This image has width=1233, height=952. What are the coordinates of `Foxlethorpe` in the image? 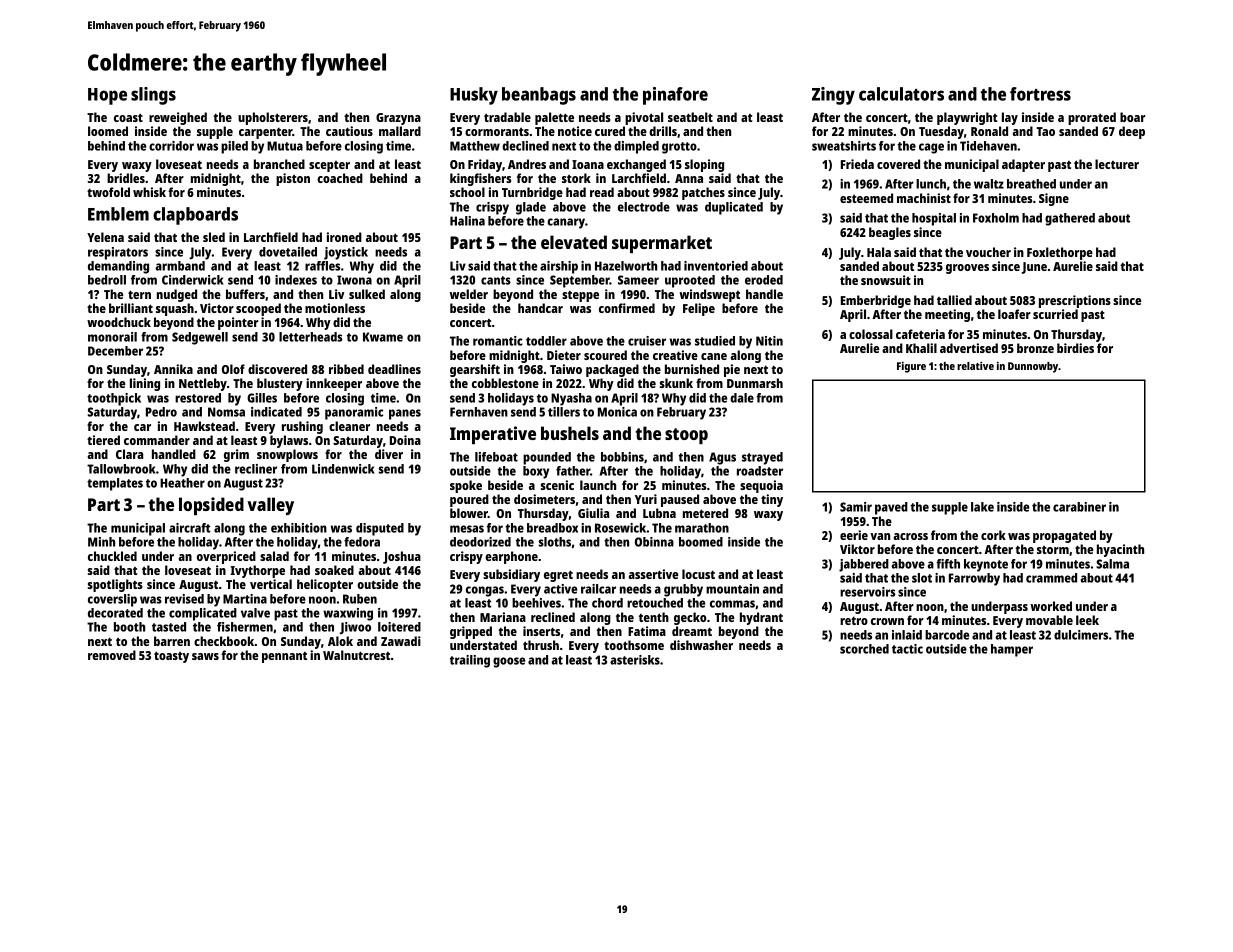 It's located at (1060, 253).
